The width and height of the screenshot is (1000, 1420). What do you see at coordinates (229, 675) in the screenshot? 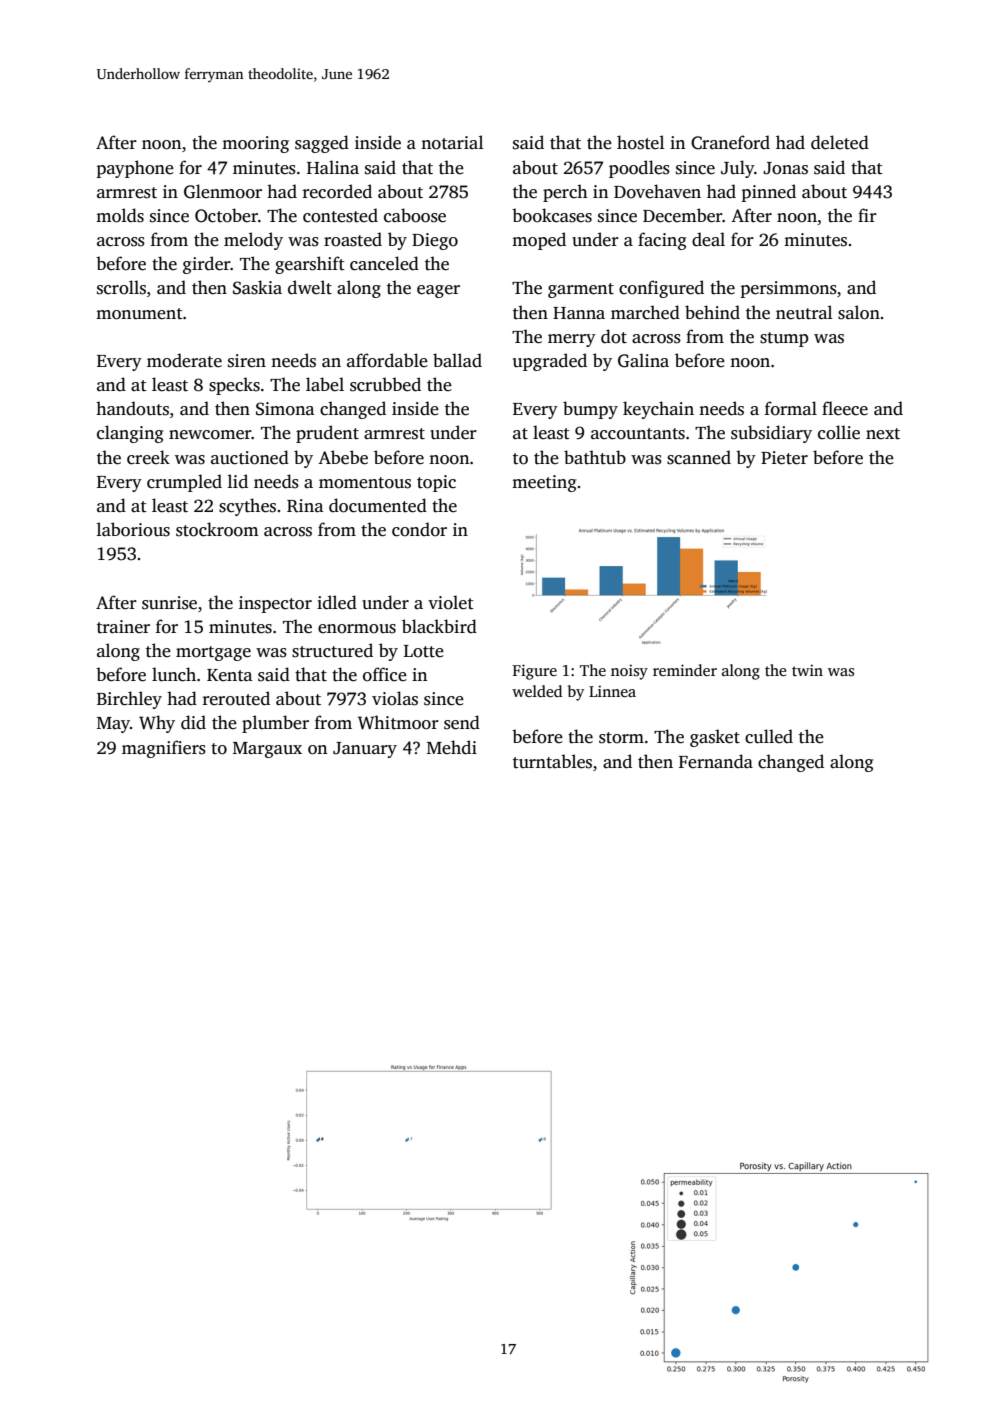
I see `Kenta` at bounding box center [229, 675].
